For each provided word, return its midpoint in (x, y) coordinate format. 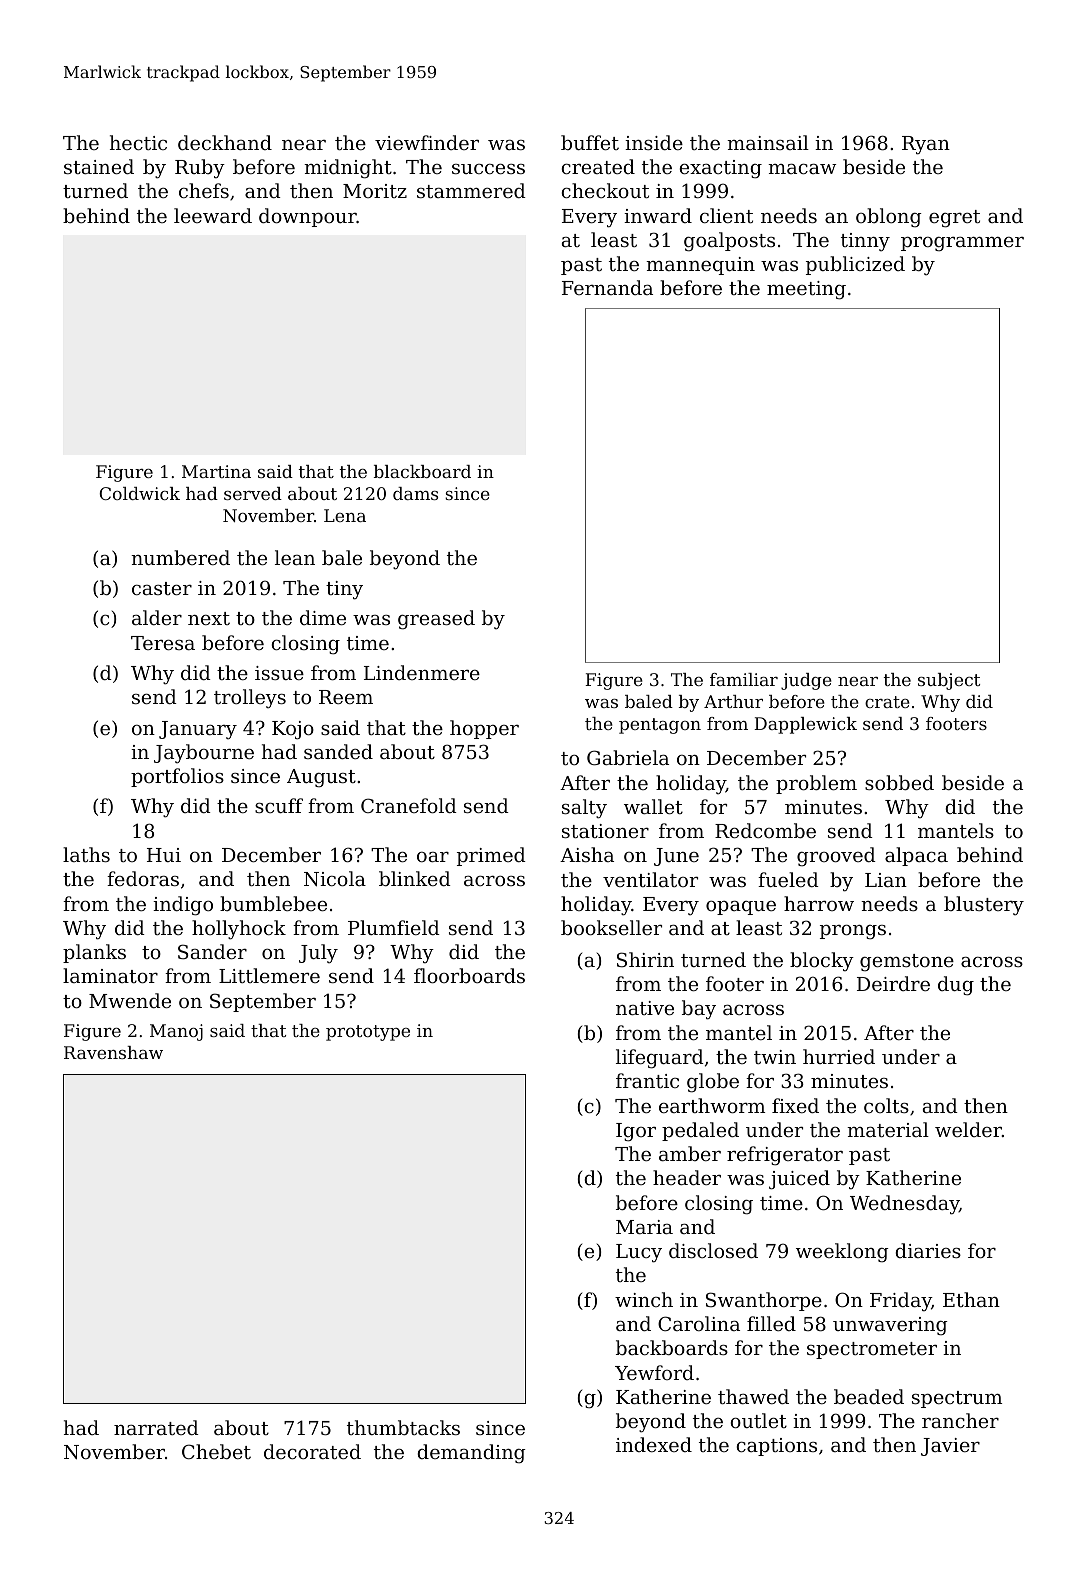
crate (887, 702)
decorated (312, 1451)
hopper (484, 729)
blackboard (422, 471)
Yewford (654, 1372)
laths (86, 854)
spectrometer (872, 1350)
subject (949, 681)
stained (99, 166)
